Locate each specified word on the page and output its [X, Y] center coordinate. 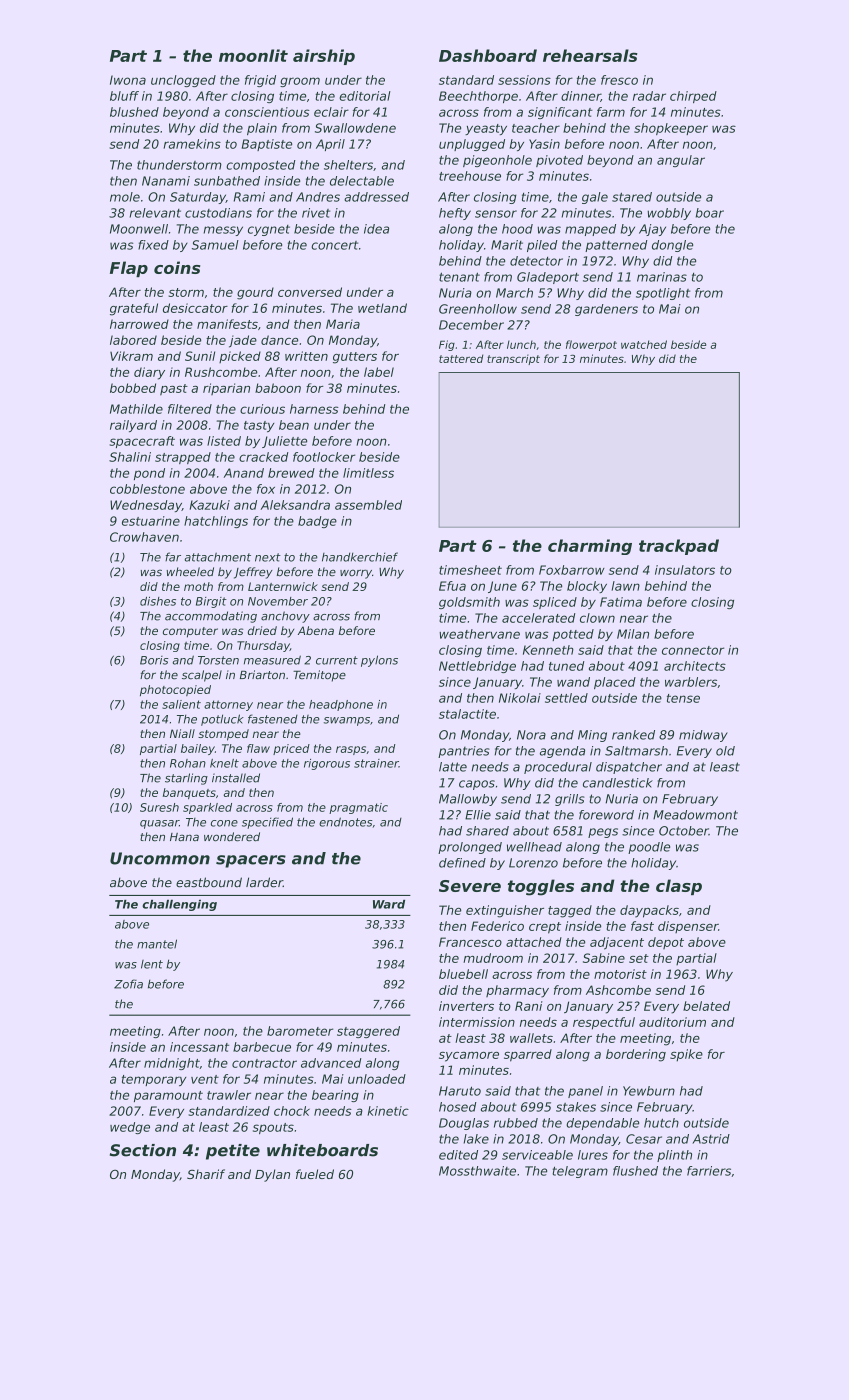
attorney [228, 705]
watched [644, 344]
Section [143, 1150]
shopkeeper [671, 129]
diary [149, 373]
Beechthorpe [478, 97]
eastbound [209, 882]
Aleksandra [295, 505]
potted [573, 635]
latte [453, 767]
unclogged [183, 81]
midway [703, 736]
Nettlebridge [477, 667]
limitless [368, 473]
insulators [685, 570]
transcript [513, 359]
